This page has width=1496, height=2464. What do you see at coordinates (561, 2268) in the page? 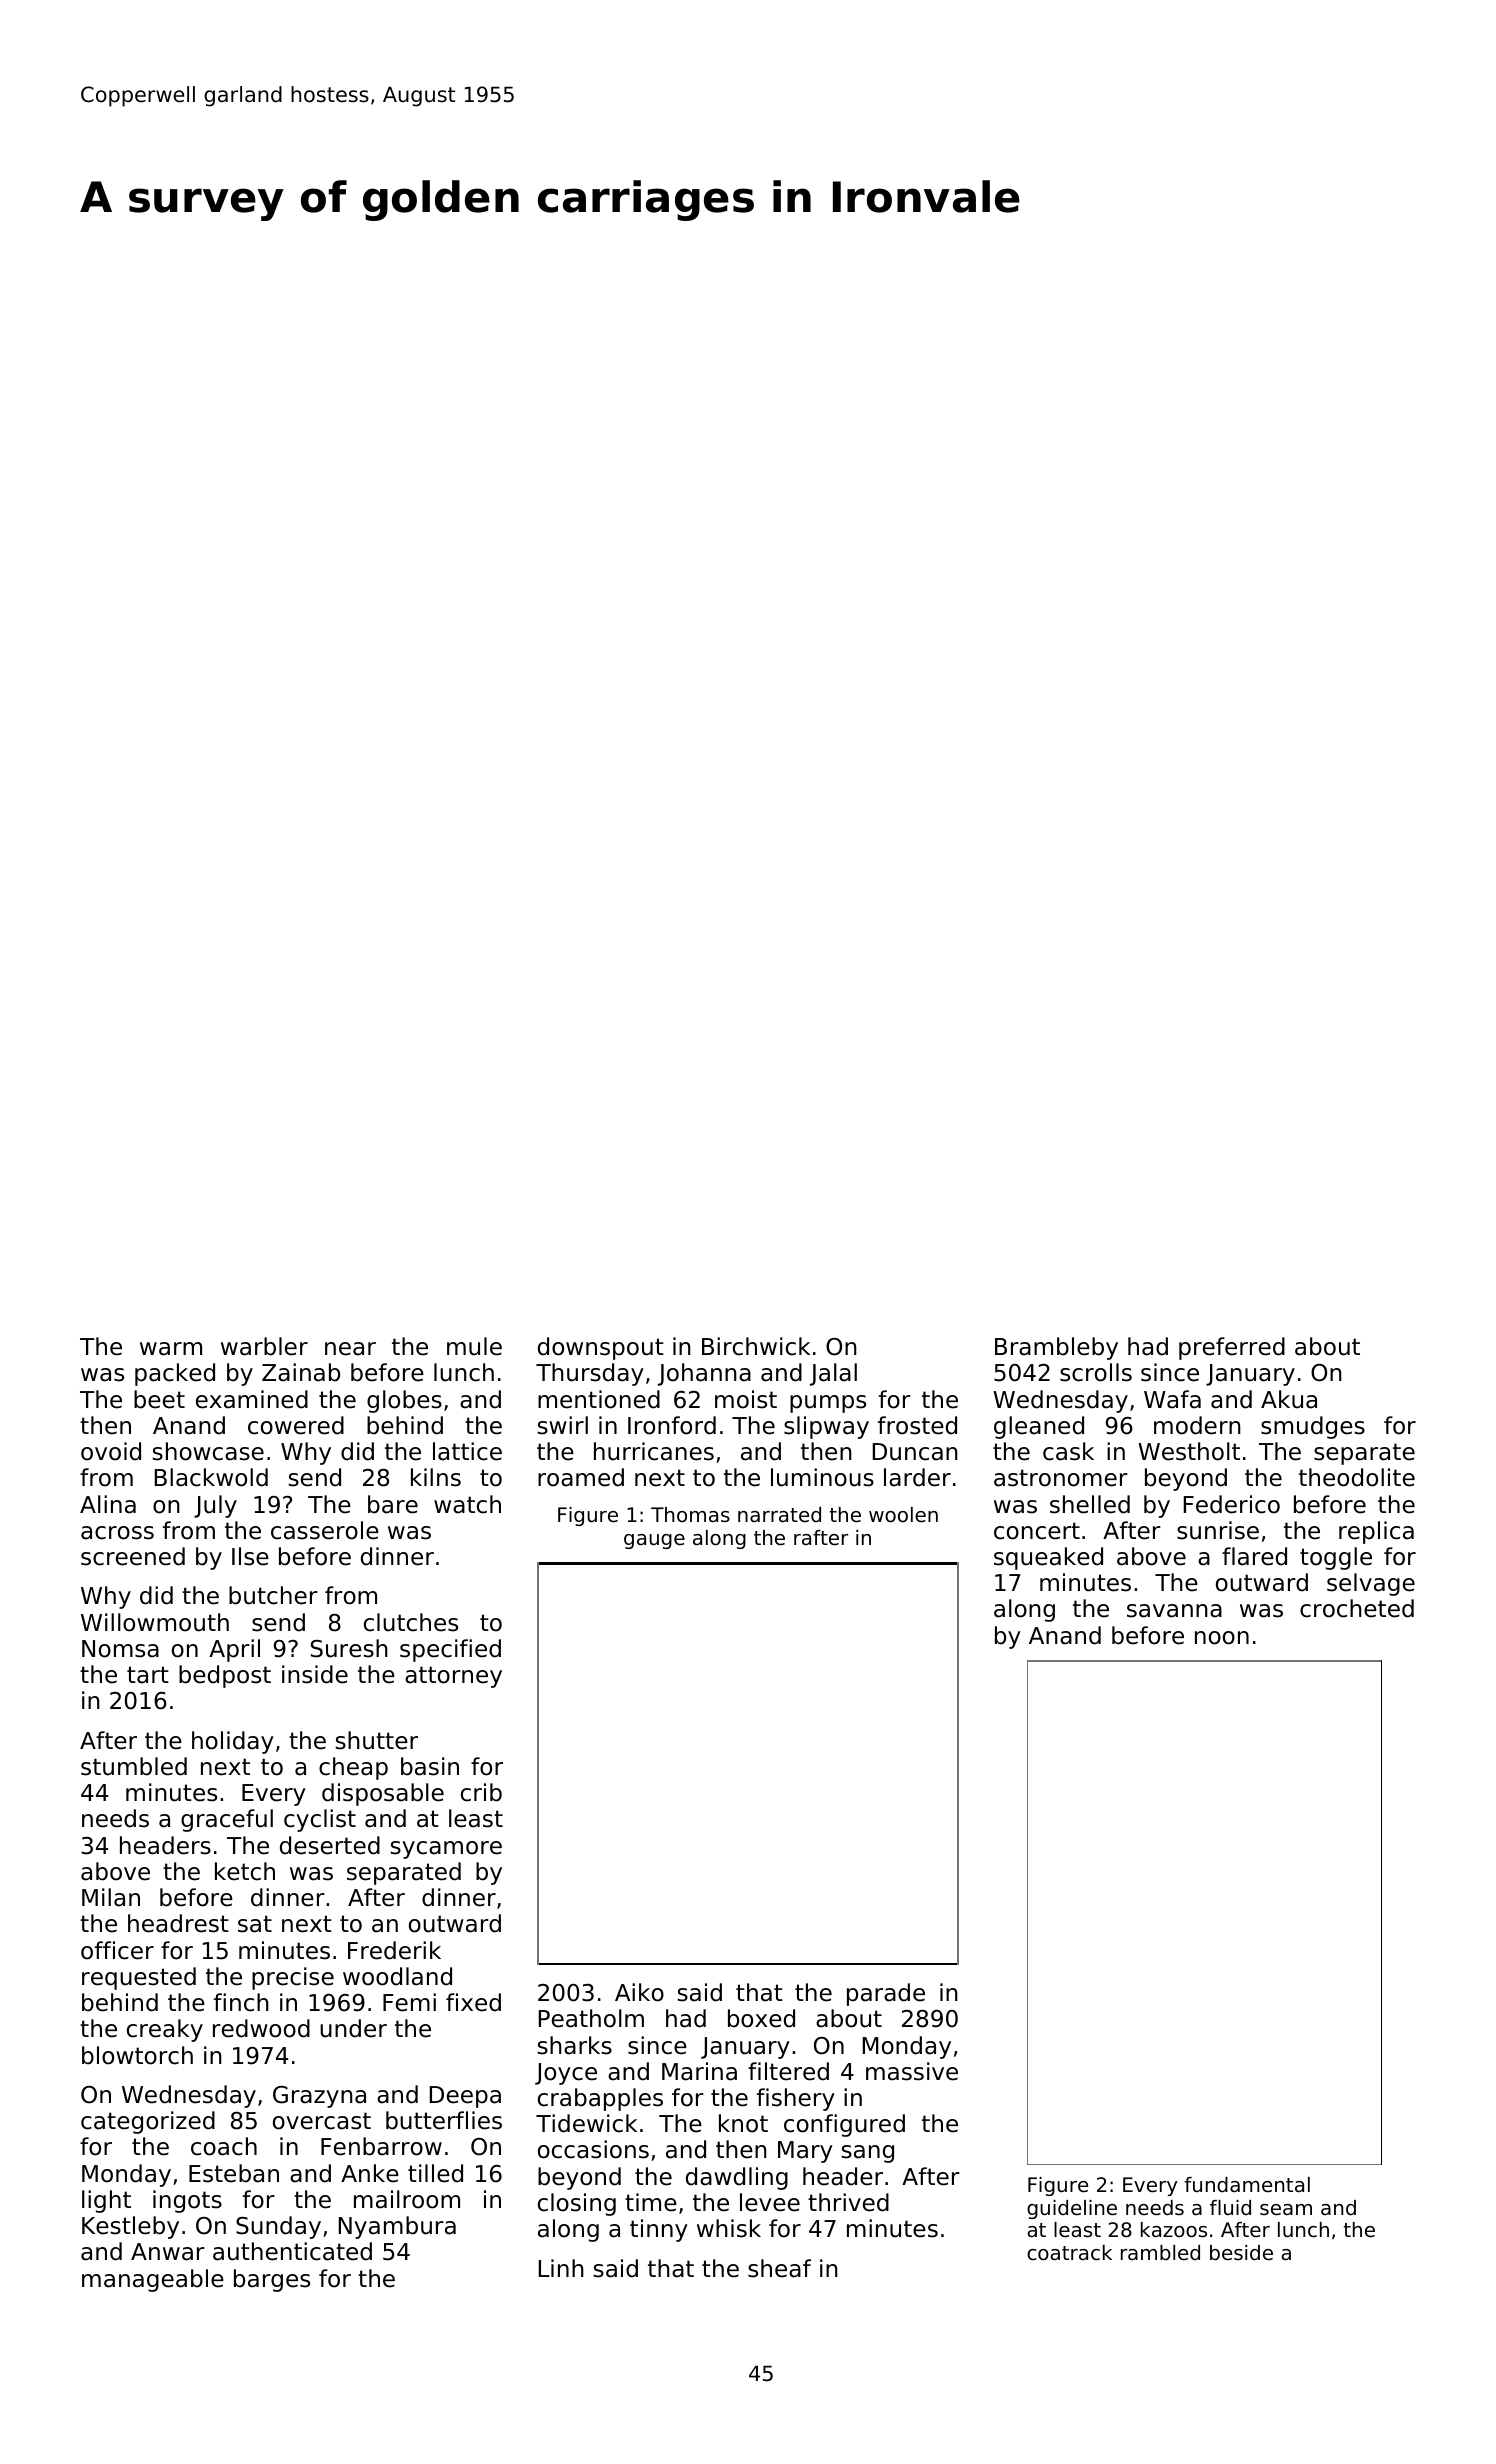
I see `Linh` at bounding box center [561, 2268].
